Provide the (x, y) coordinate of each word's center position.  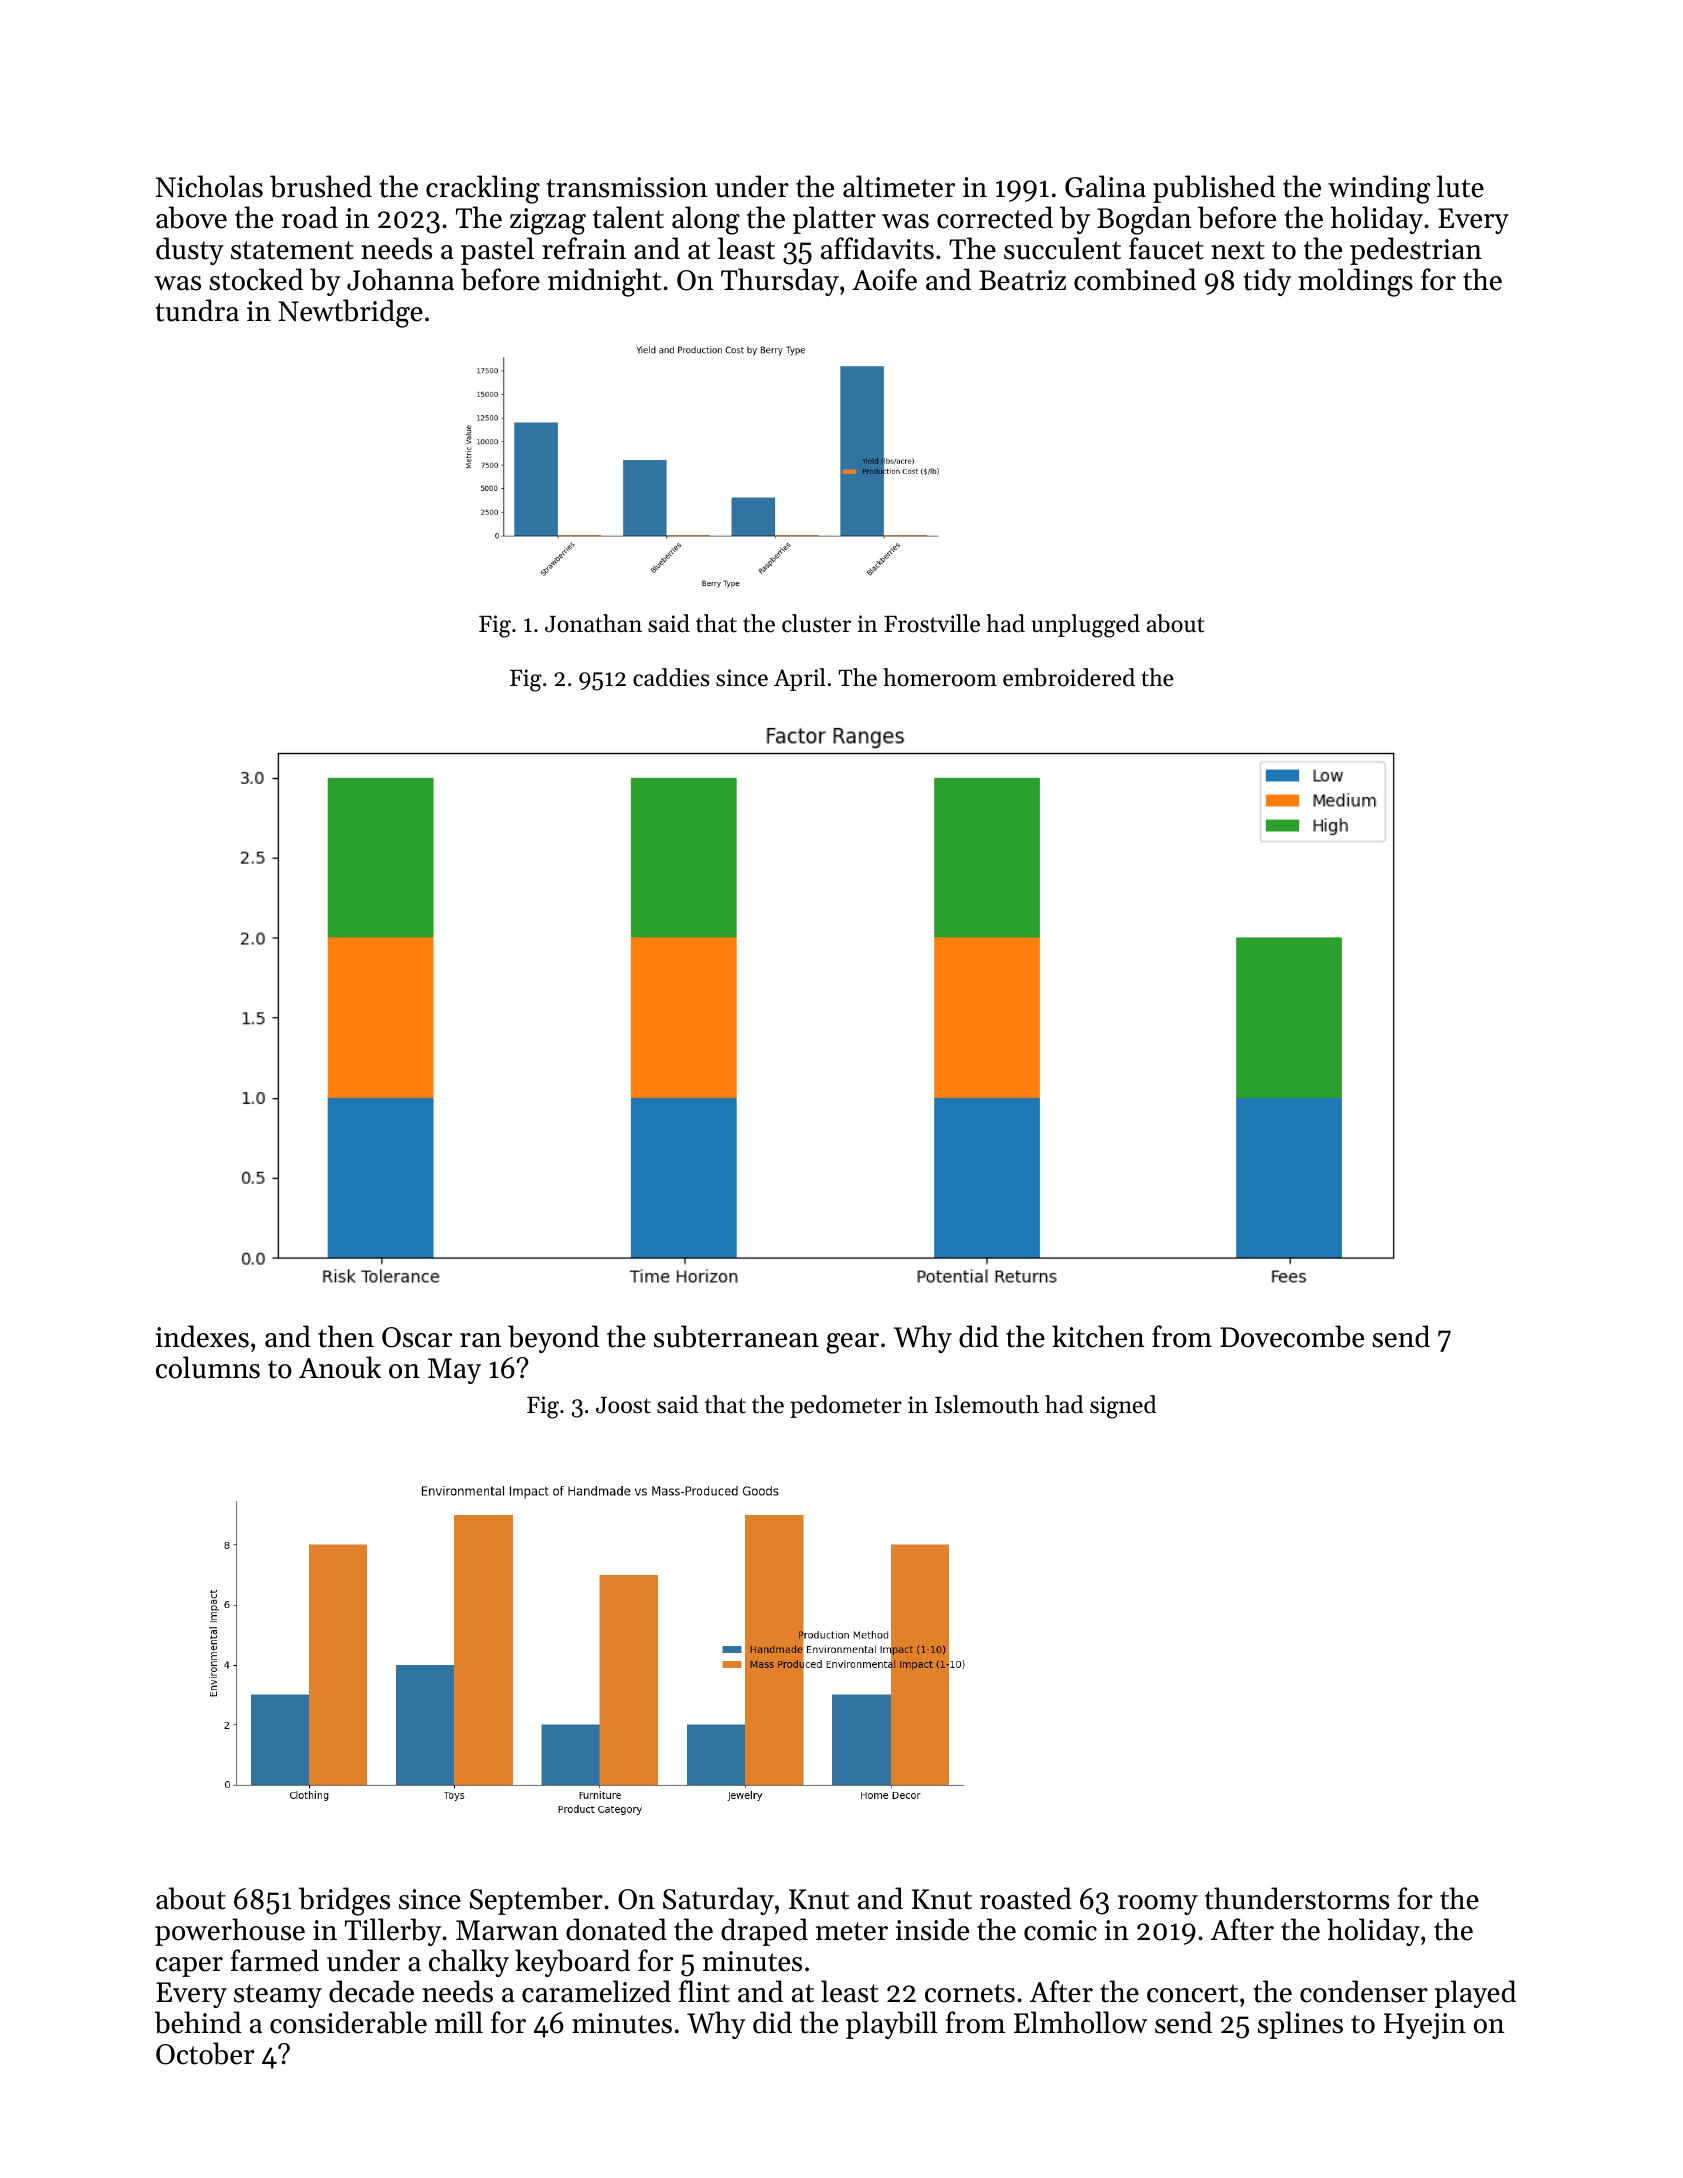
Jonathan (593, 623)
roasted (1026, 1898)
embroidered (1069, 677)
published (1214, 189)
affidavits (877, 248)
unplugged (1085, 626)
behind (197, 2022)
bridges (344, 1901)
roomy (1158, 1905)
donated (616, 1929)
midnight (604, 282)
